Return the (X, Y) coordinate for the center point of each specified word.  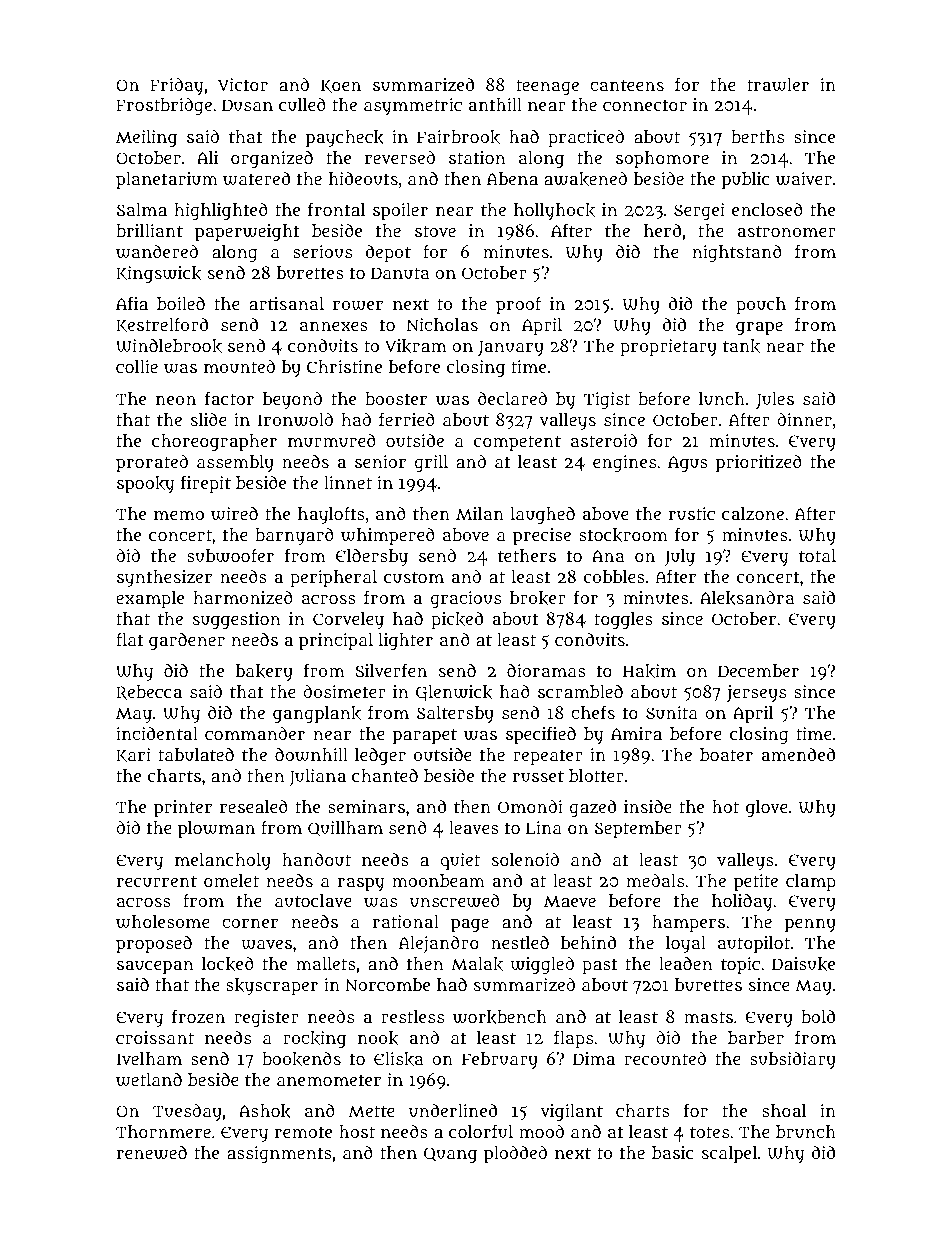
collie (137, 366)
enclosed (767, 209)
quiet (460, 861)
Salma (142, 209)
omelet (231, 880)
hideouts (363, 178)
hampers (688, 923)
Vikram (415, 346)
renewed (152, 1152)
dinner (804, 419)
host (357, 1131)
